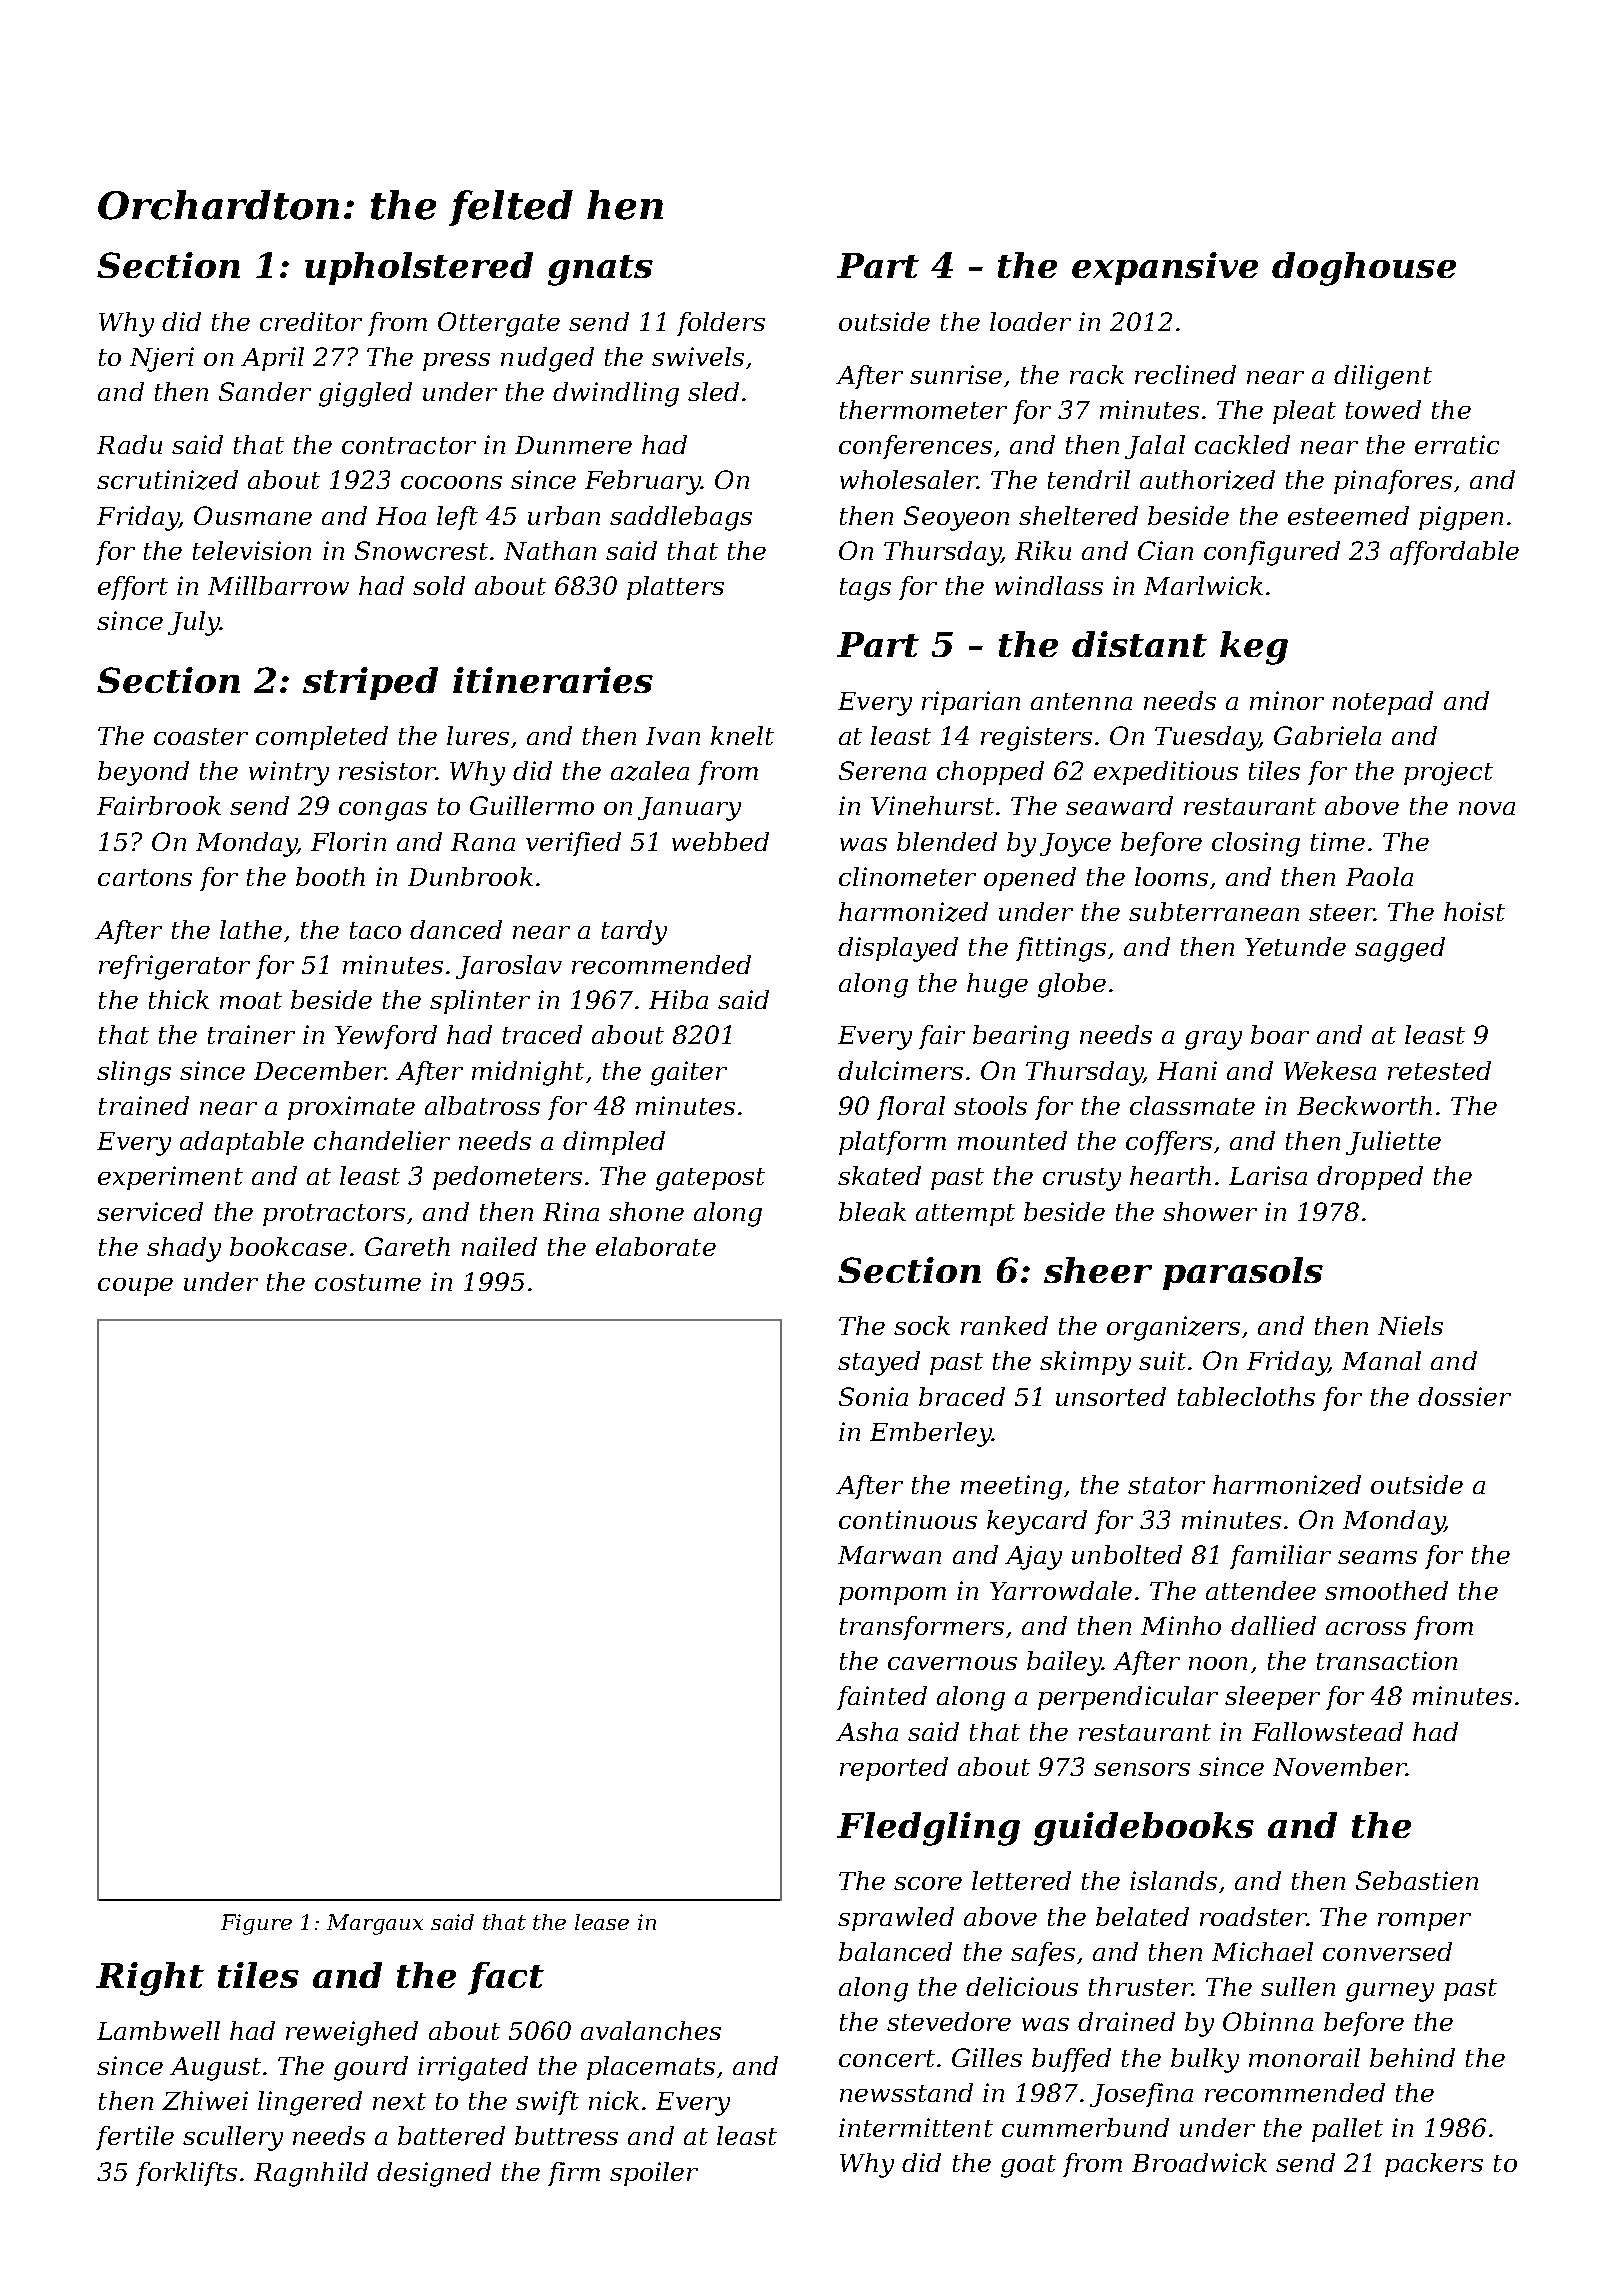 The height and width of the screenshot is (2292, 1620). What do you see at coordinates (1166, 773) in the screenshot?
I see `expeditious` at bounding box center [1166, 773].
